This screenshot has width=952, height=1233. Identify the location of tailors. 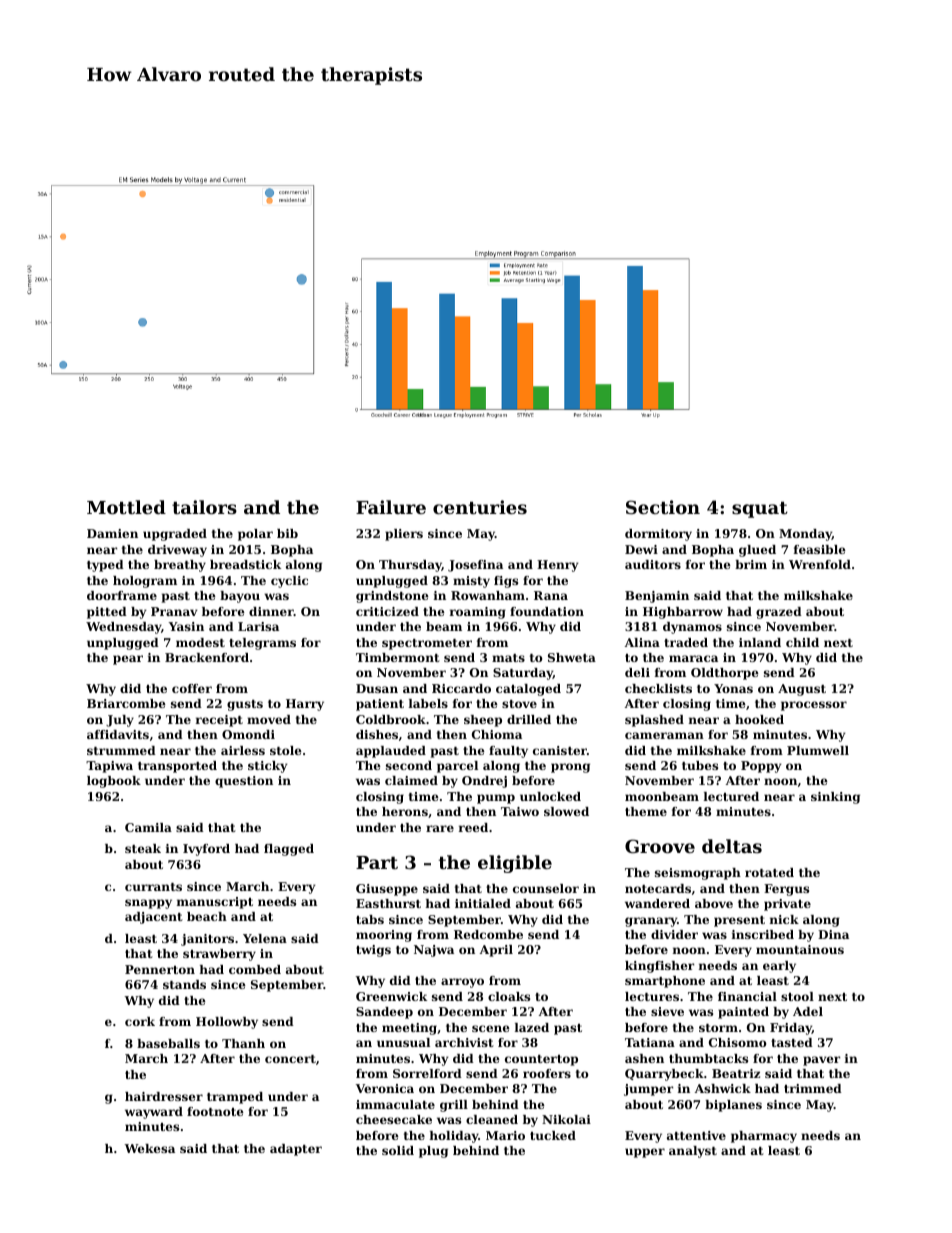
(204, 507).
